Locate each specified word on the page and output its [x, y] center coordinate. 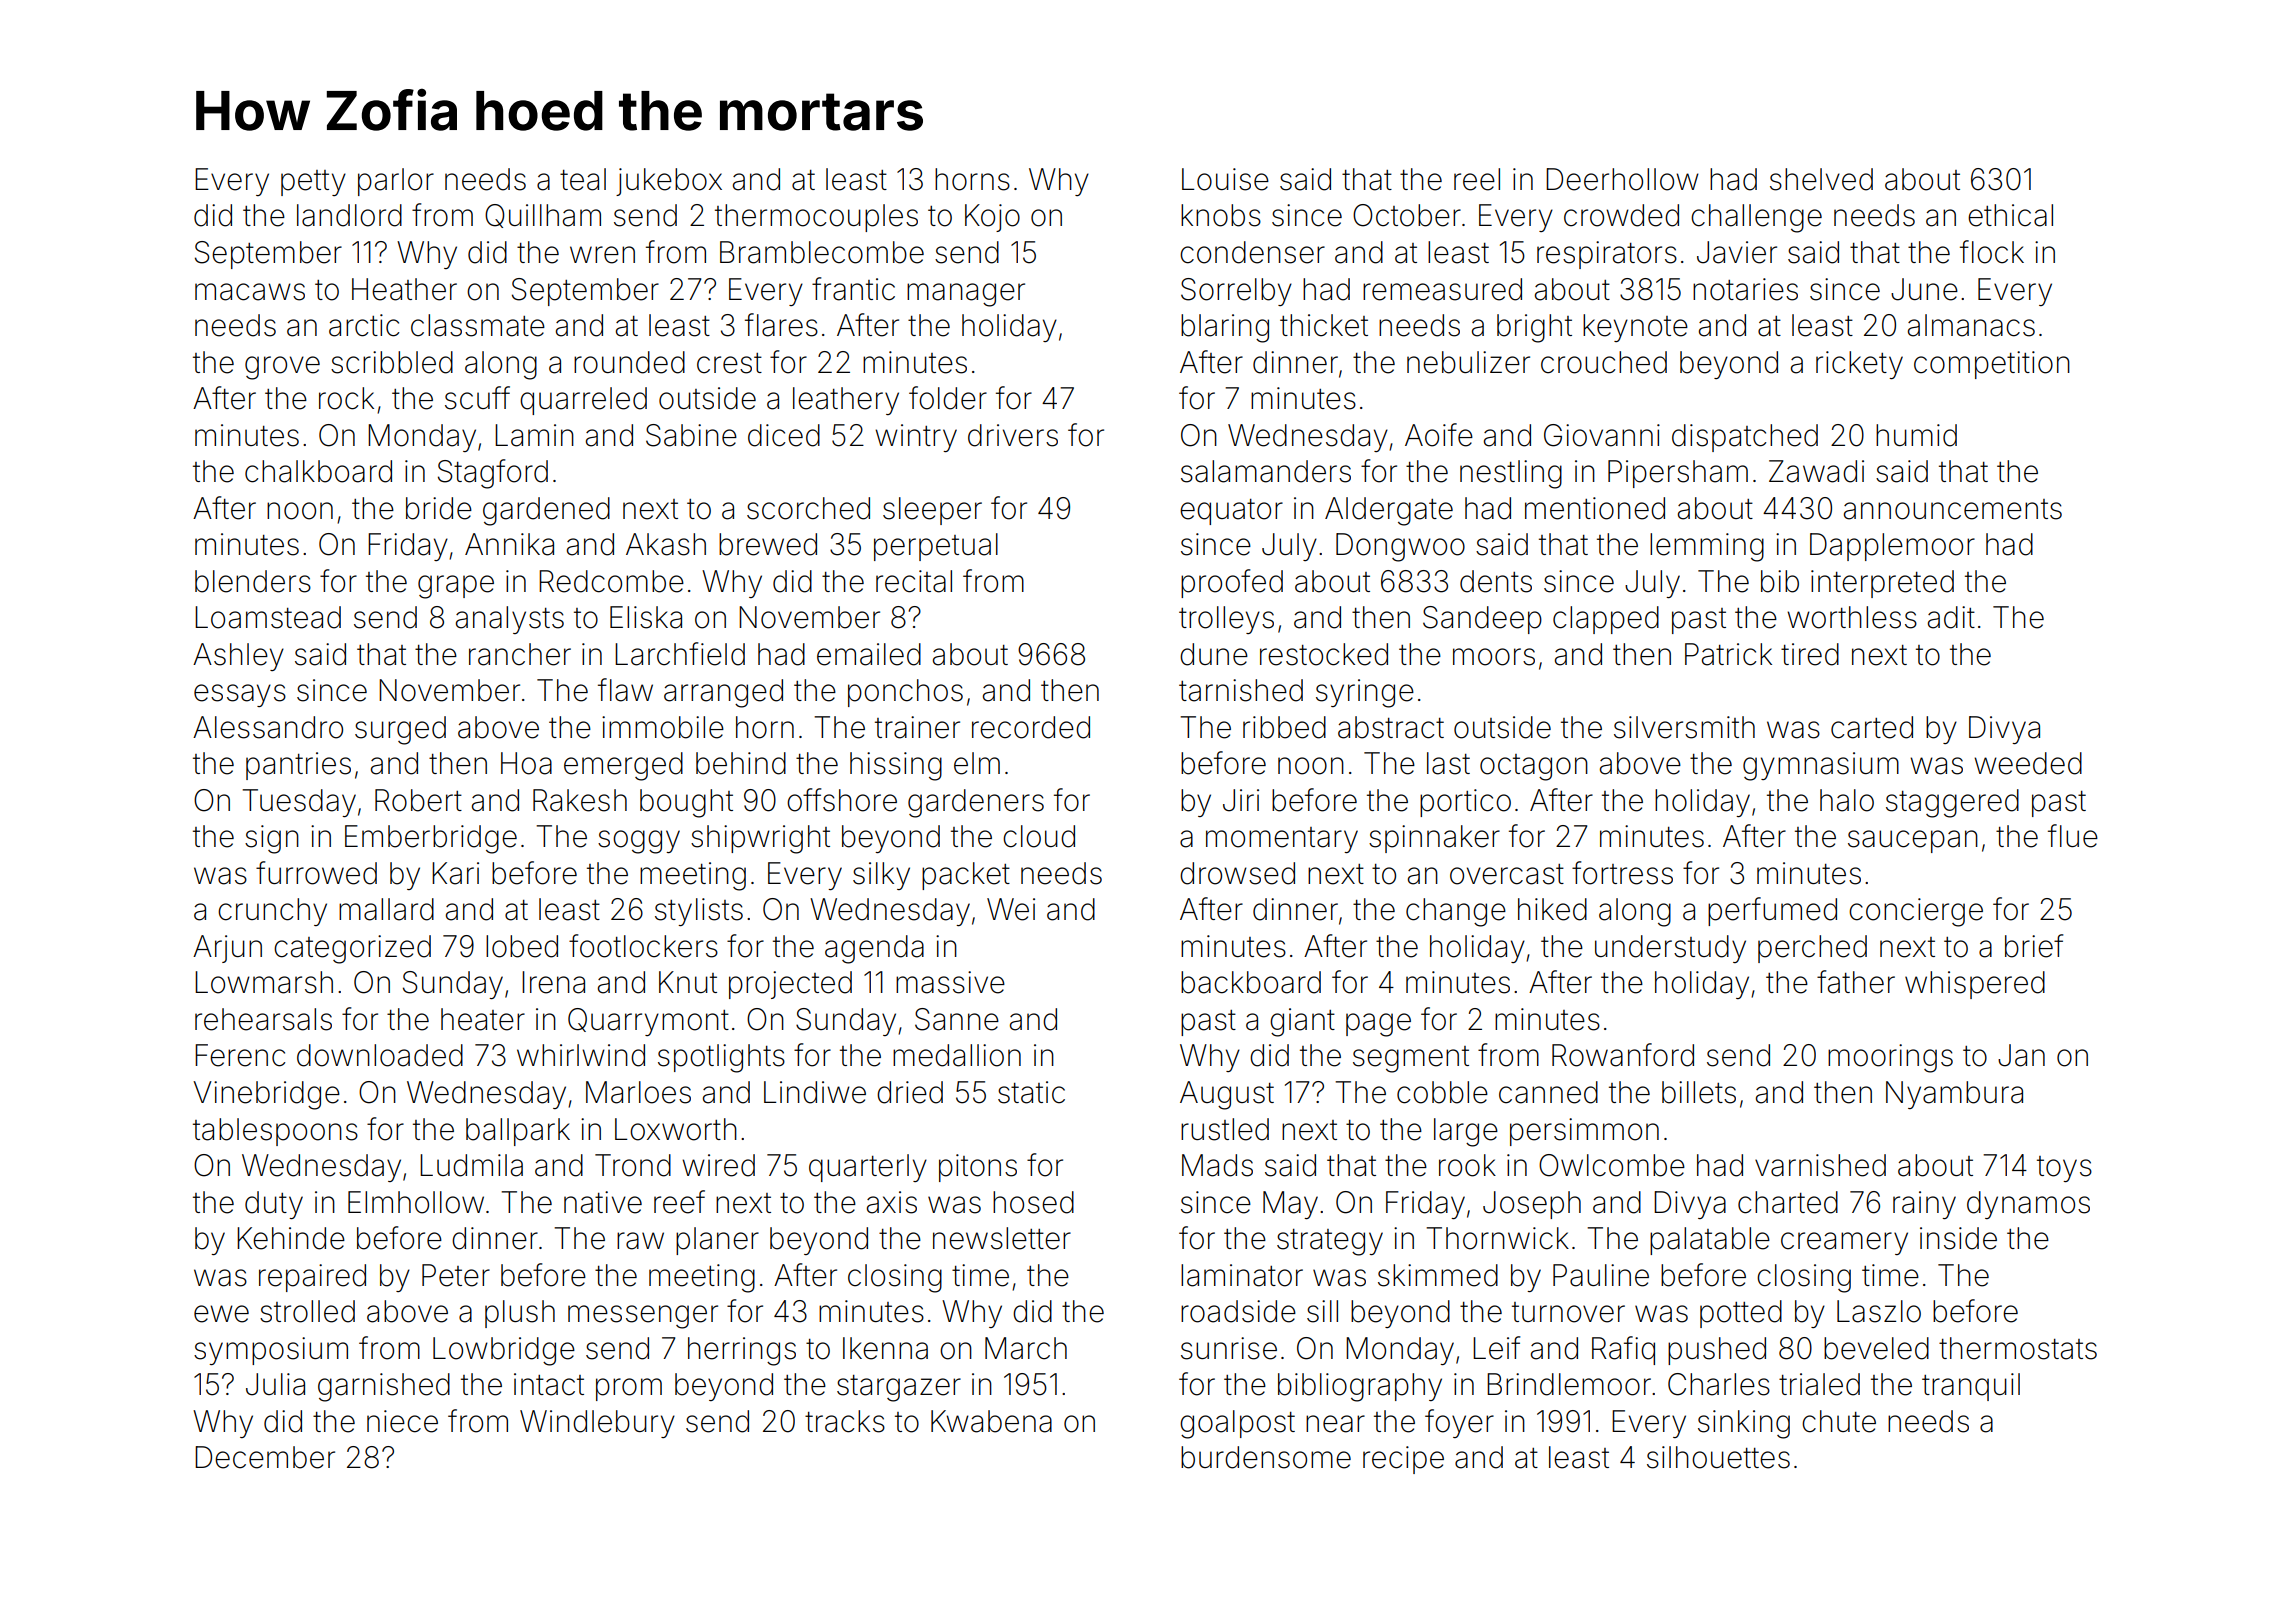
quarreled [583, 401]
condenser [1252, 252]
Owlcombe [1612, 1165]
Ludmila [471, 1165]
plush [520, 1314]
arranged [723, 693]
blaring [1225, 328]
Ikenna [885, 1348]
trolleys [1226, 620]
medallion [957, 1055]
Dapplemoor [1892, 547]
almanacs [1971, 325]
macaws [250, 292]
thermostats [2018, 1348]
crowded [1621, 215]
